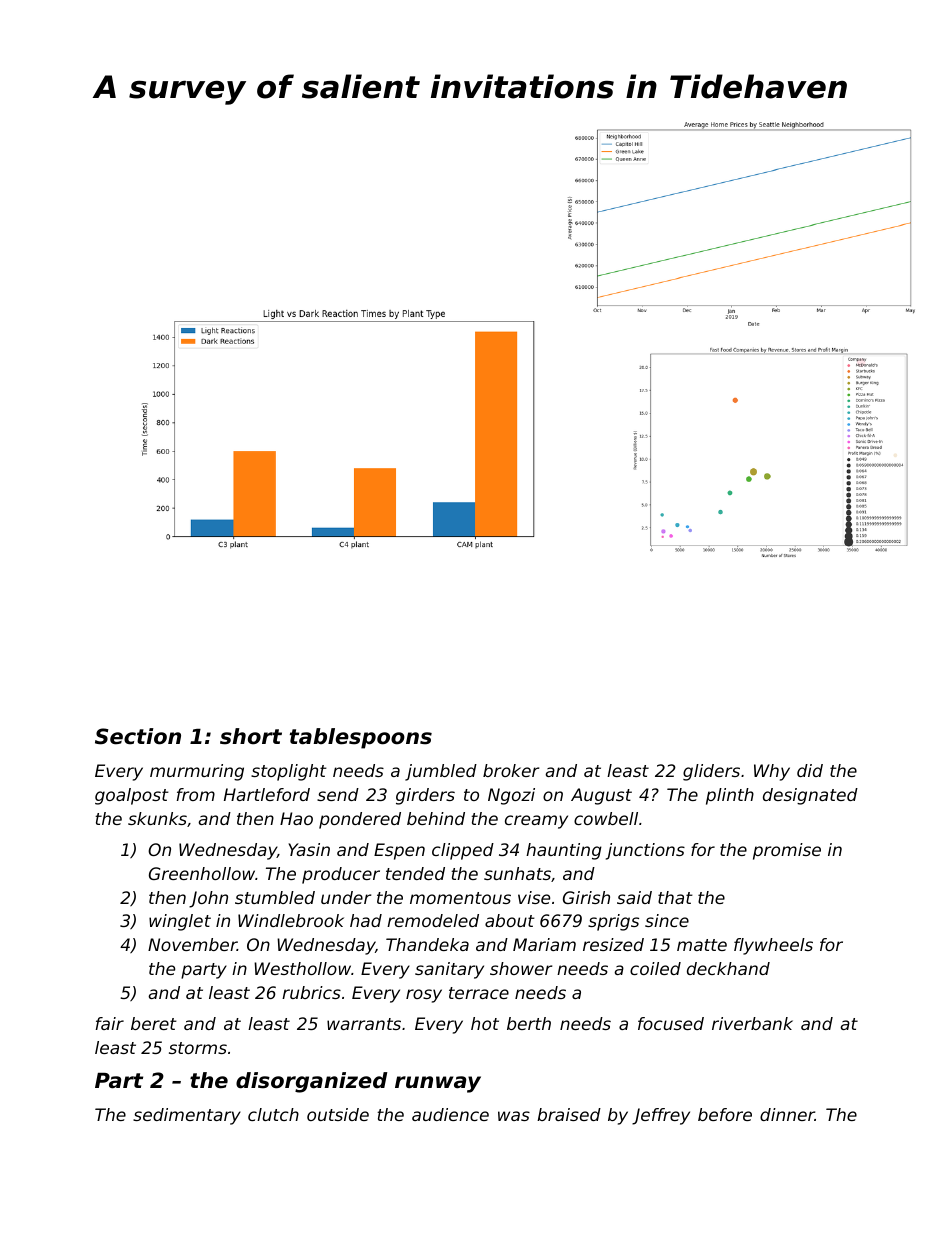 The height and width of the document is (1233, 952). I want to click on Thandeka, so click(427, 944).
